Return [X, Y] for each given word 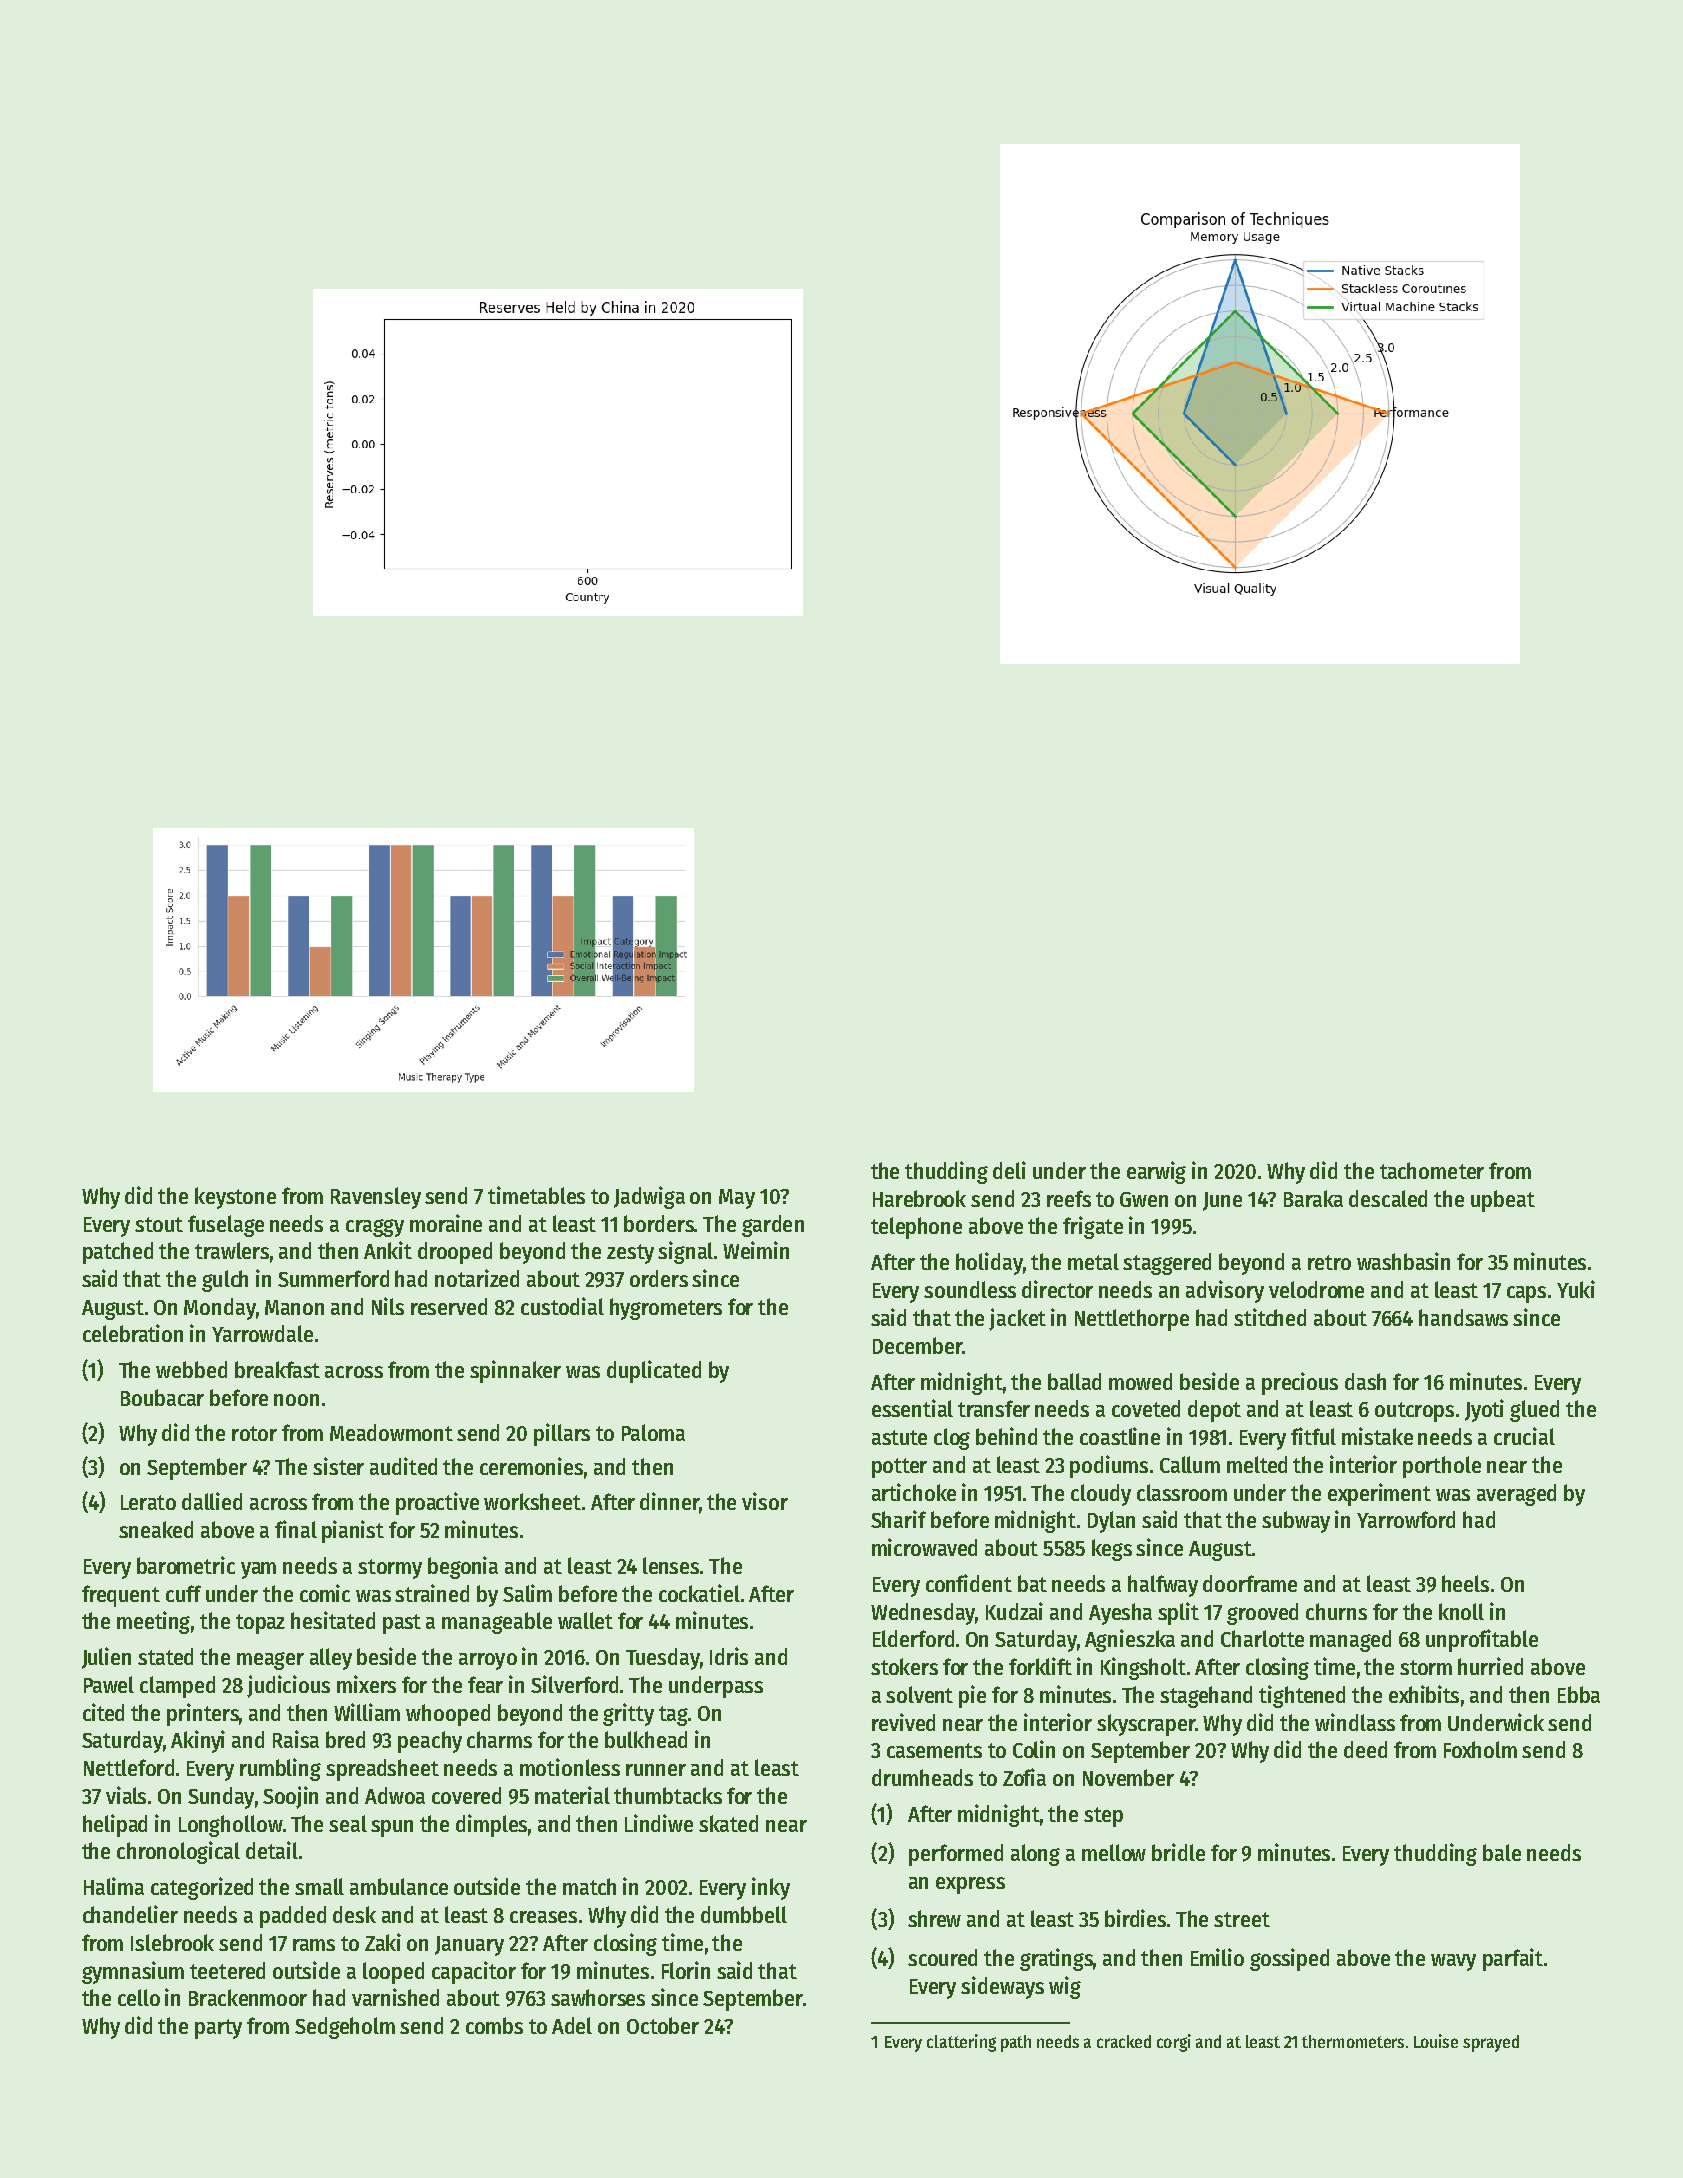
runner [656, 1770]
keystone [235, 1198]
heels [1465, 1583]
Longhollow [230, 1826]
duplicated [654, 1371]
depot [1214, 1411]
